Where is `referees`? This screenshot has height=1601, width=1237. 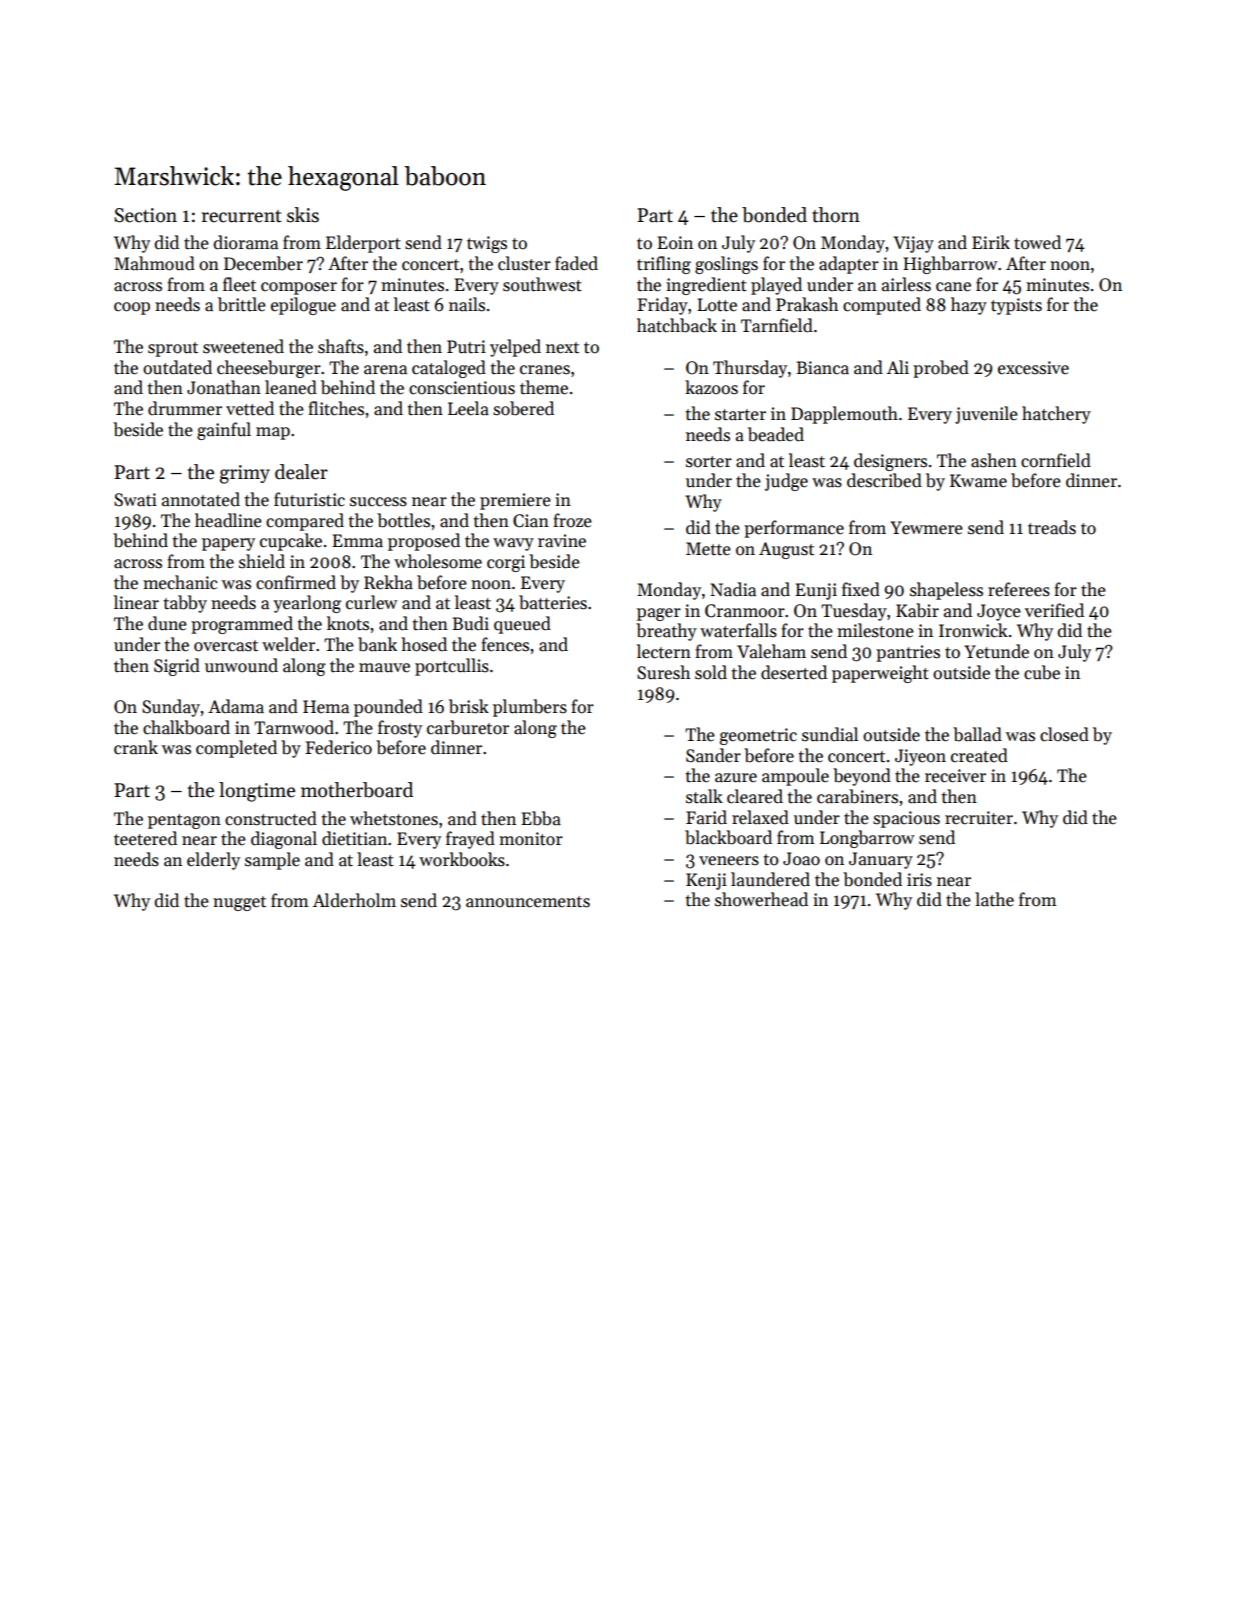
referees is located at coordinates (1019, 589).
